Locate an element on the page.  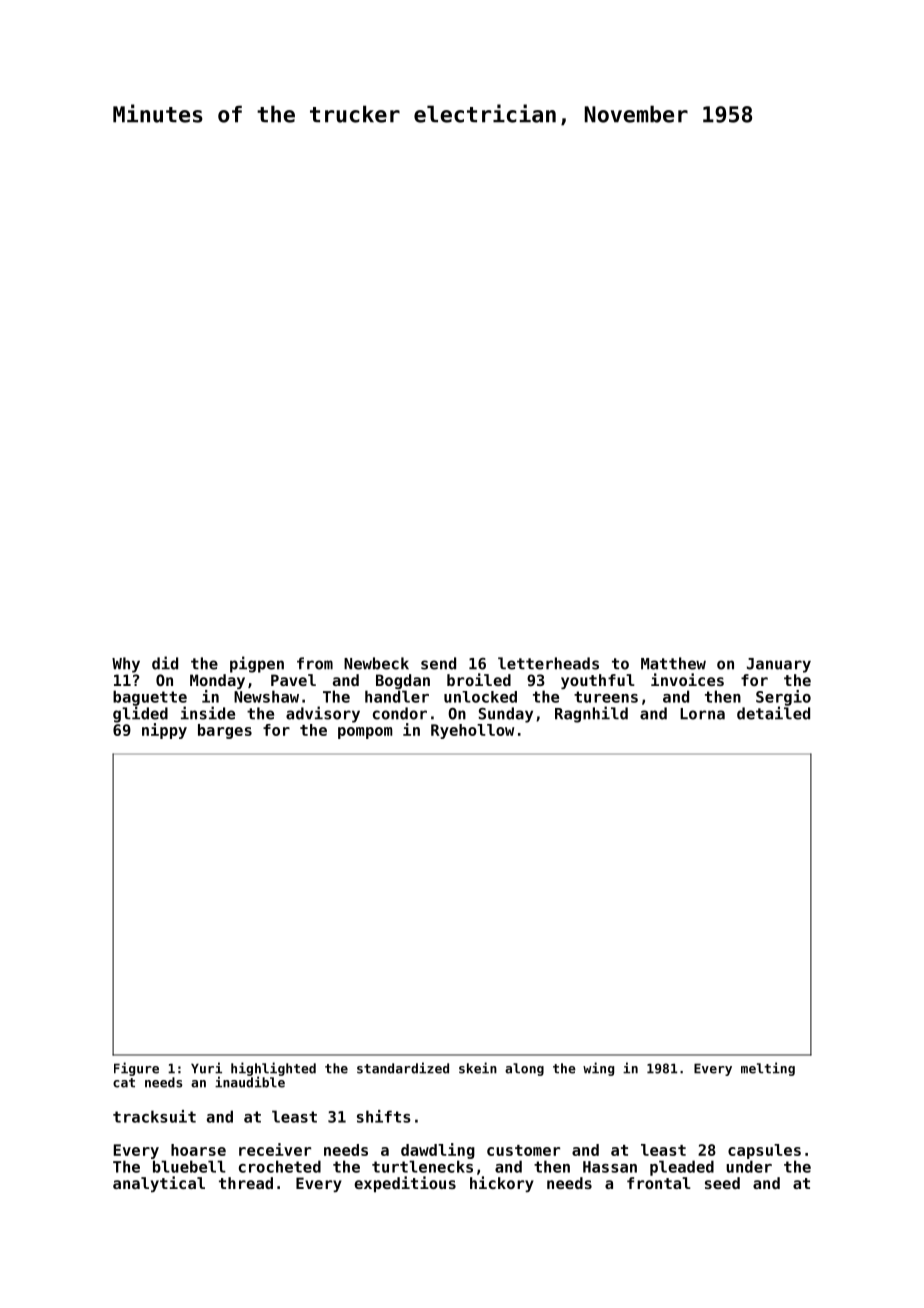
Ragnhild is located at coordinates (591, 714).
